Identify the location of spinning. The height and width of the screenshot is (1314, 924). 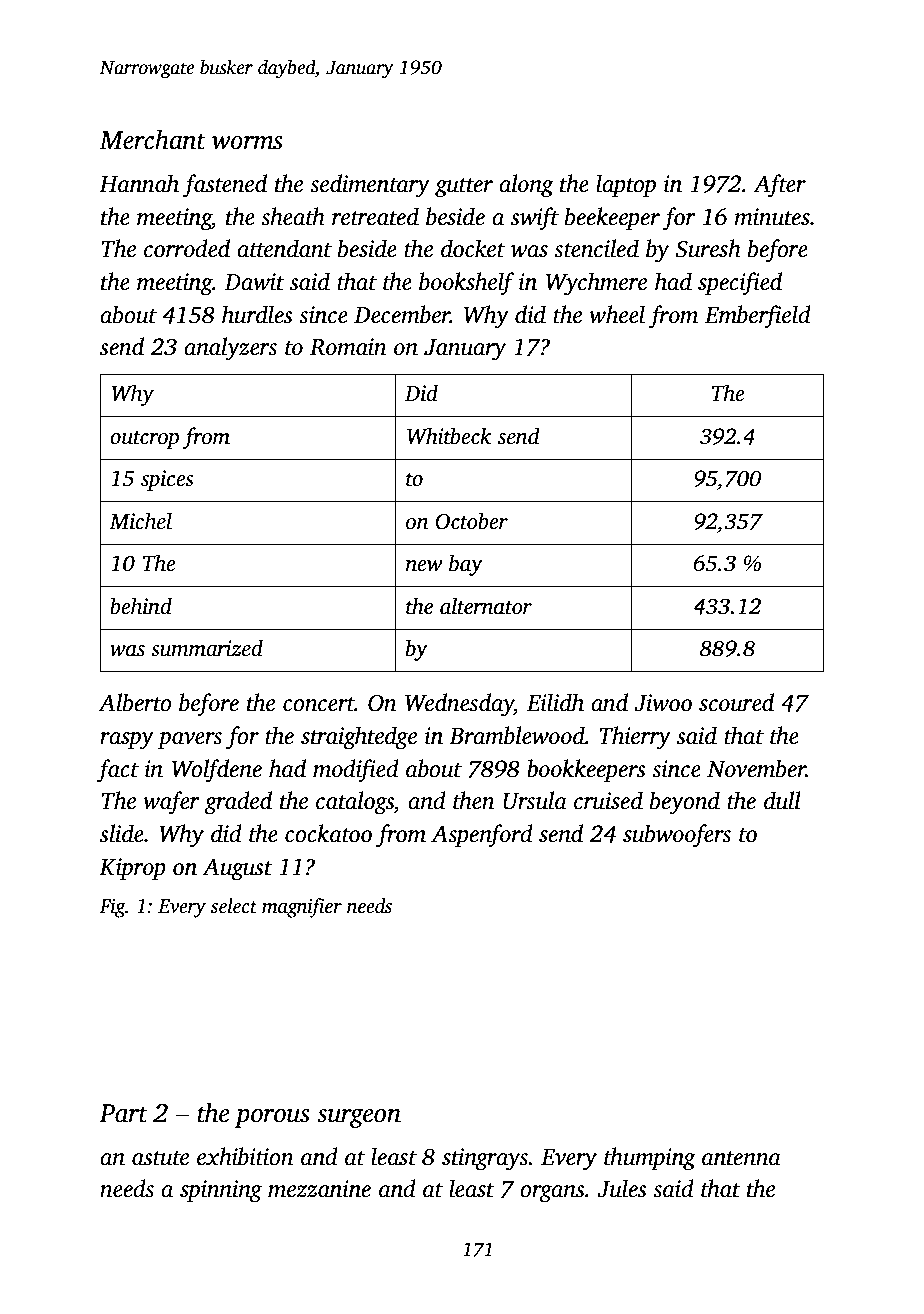
(221, 1191).
